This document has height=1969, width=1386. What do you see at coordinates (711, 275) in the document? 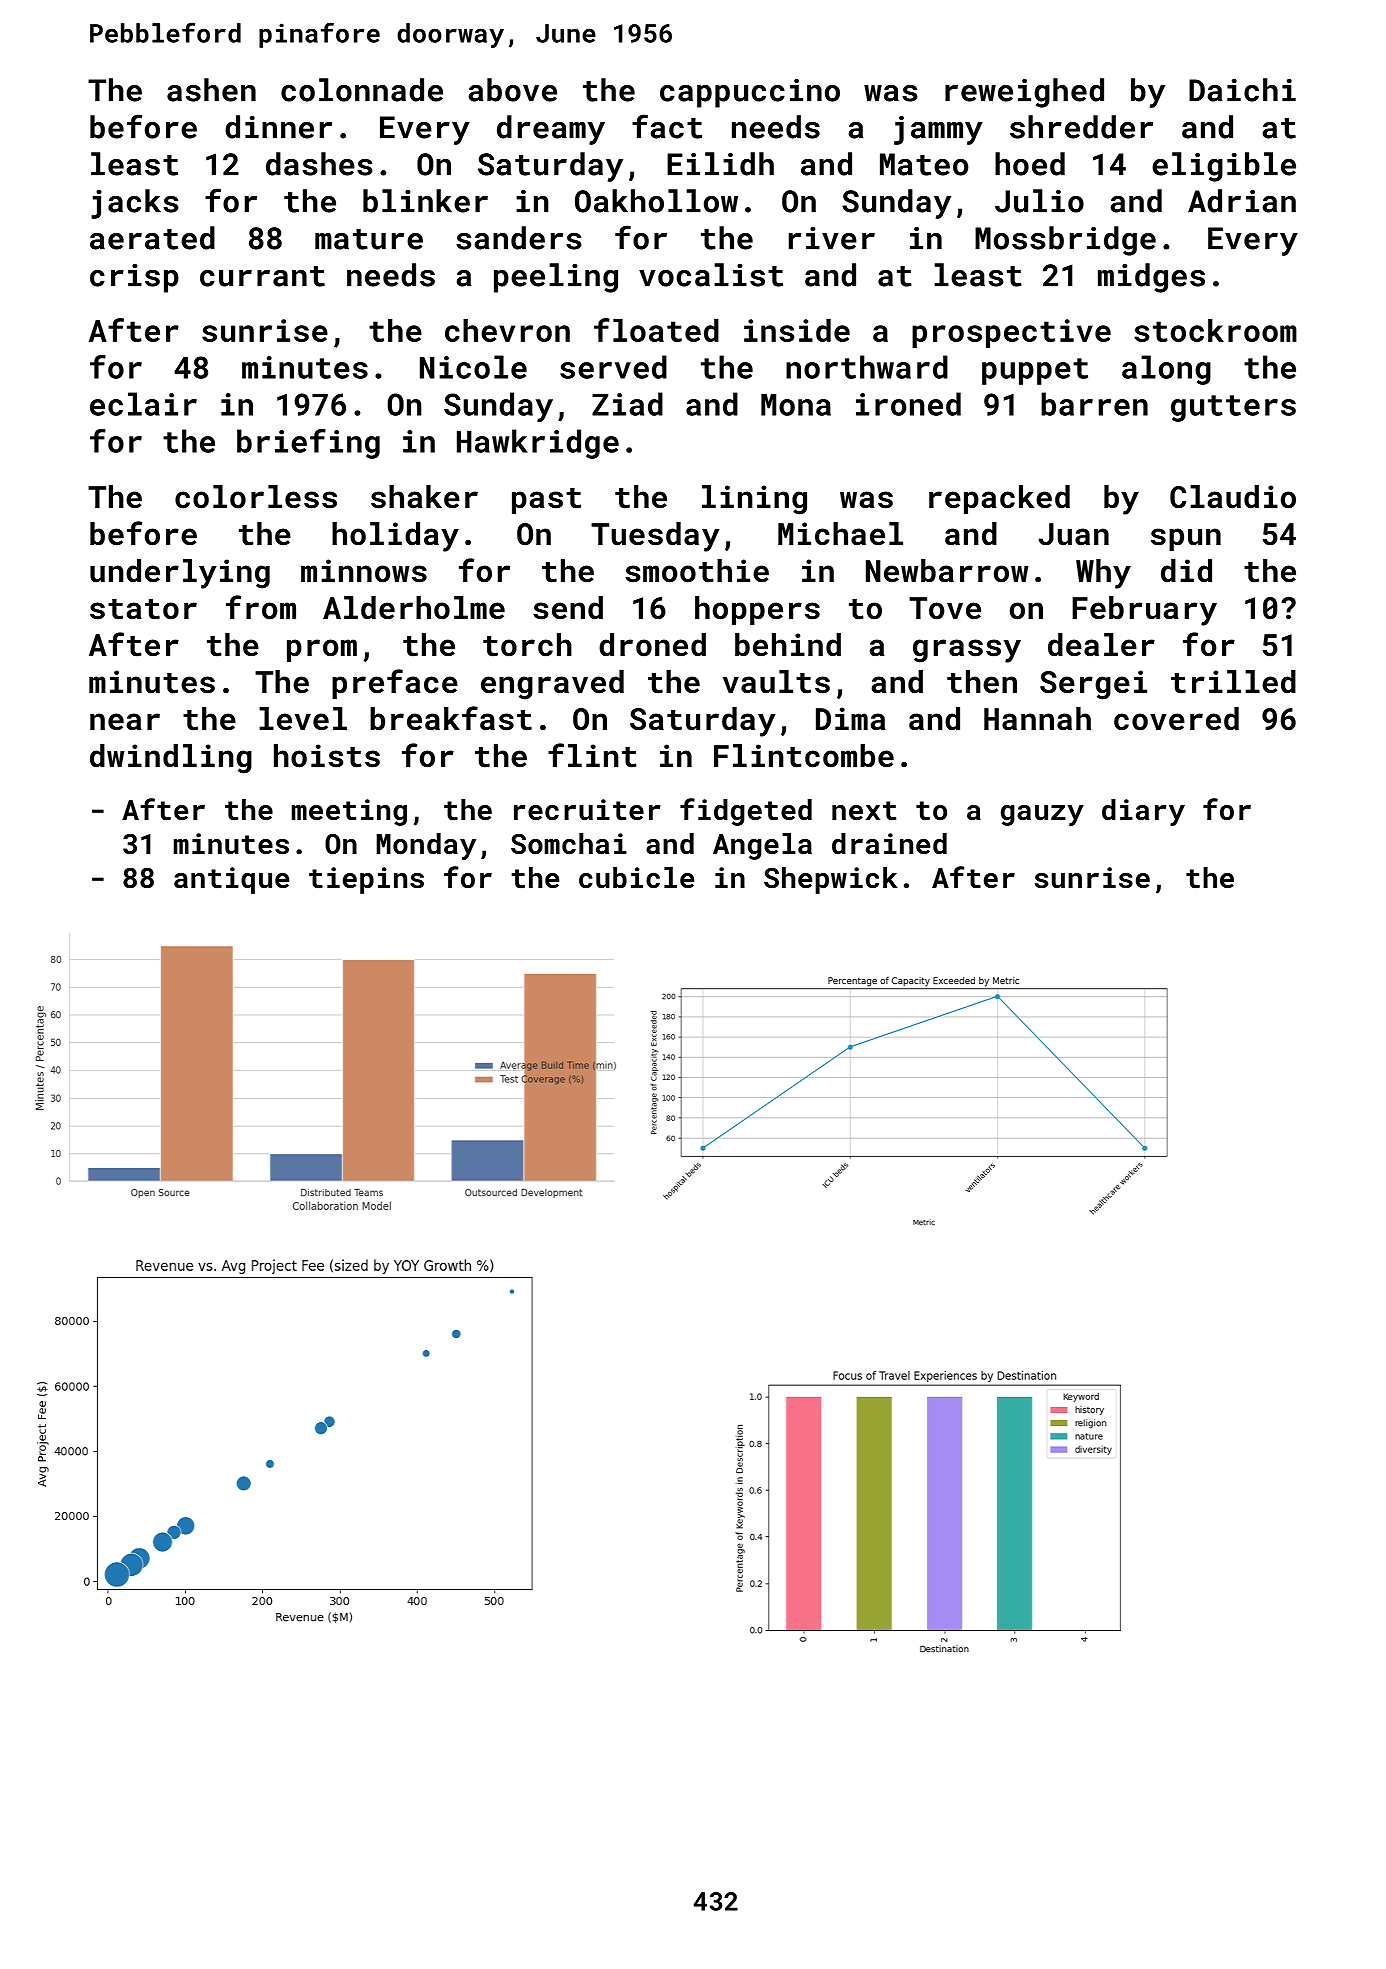
I see `vocalist` at bounding box center [711, 275].
